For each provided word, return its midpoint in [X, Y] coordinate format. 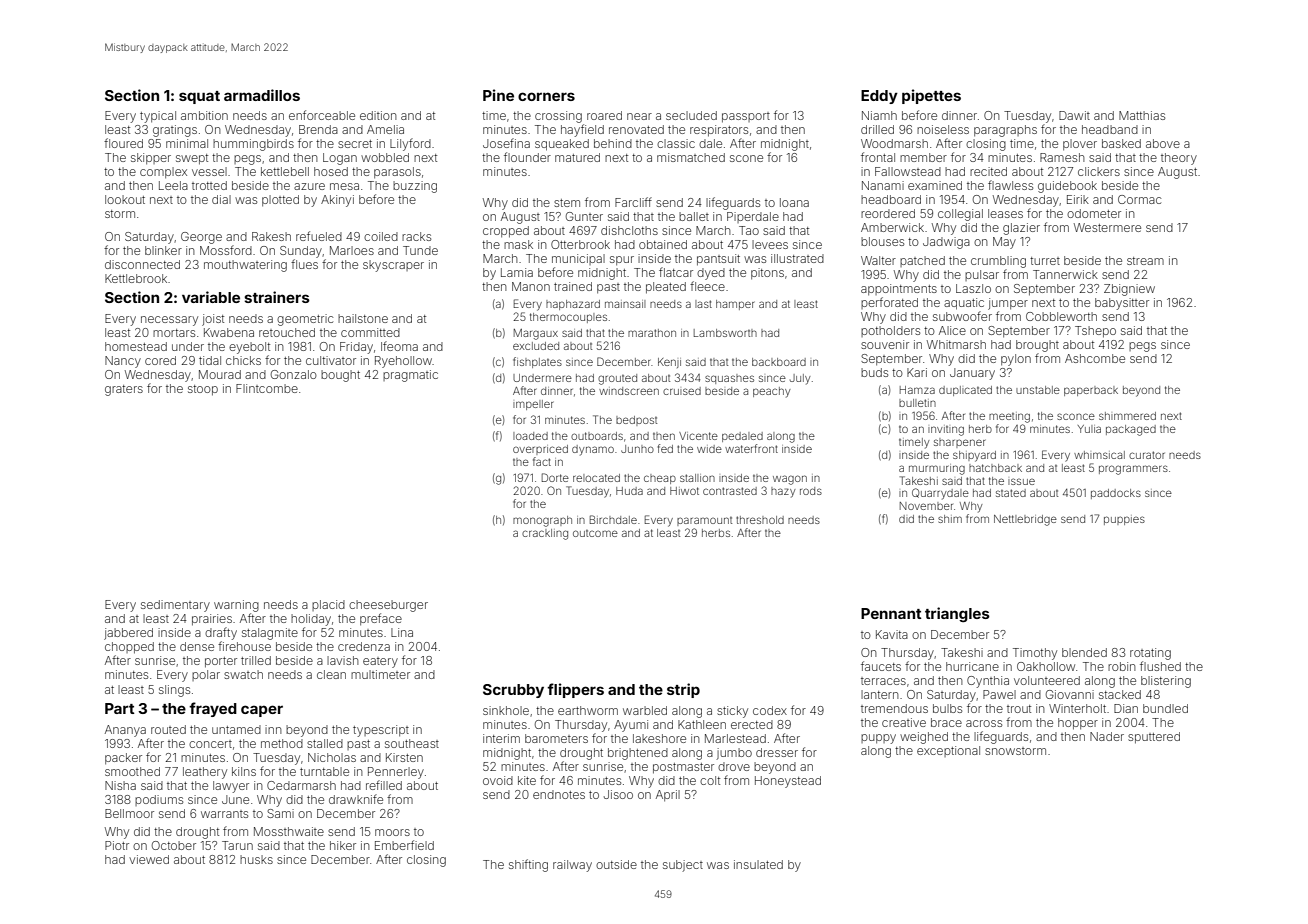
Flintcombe [267, 388]
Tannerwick [1065, 274]
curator [1147, 455]
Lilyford [410, 144]
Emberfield [404, 845]
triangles [957, 614]
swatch [243, 674]
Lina [402, 632]
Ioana [794, 202]
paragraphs [1005, 131]
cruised [682, 391]
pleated [666, 288]
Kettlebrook [136, 278]
